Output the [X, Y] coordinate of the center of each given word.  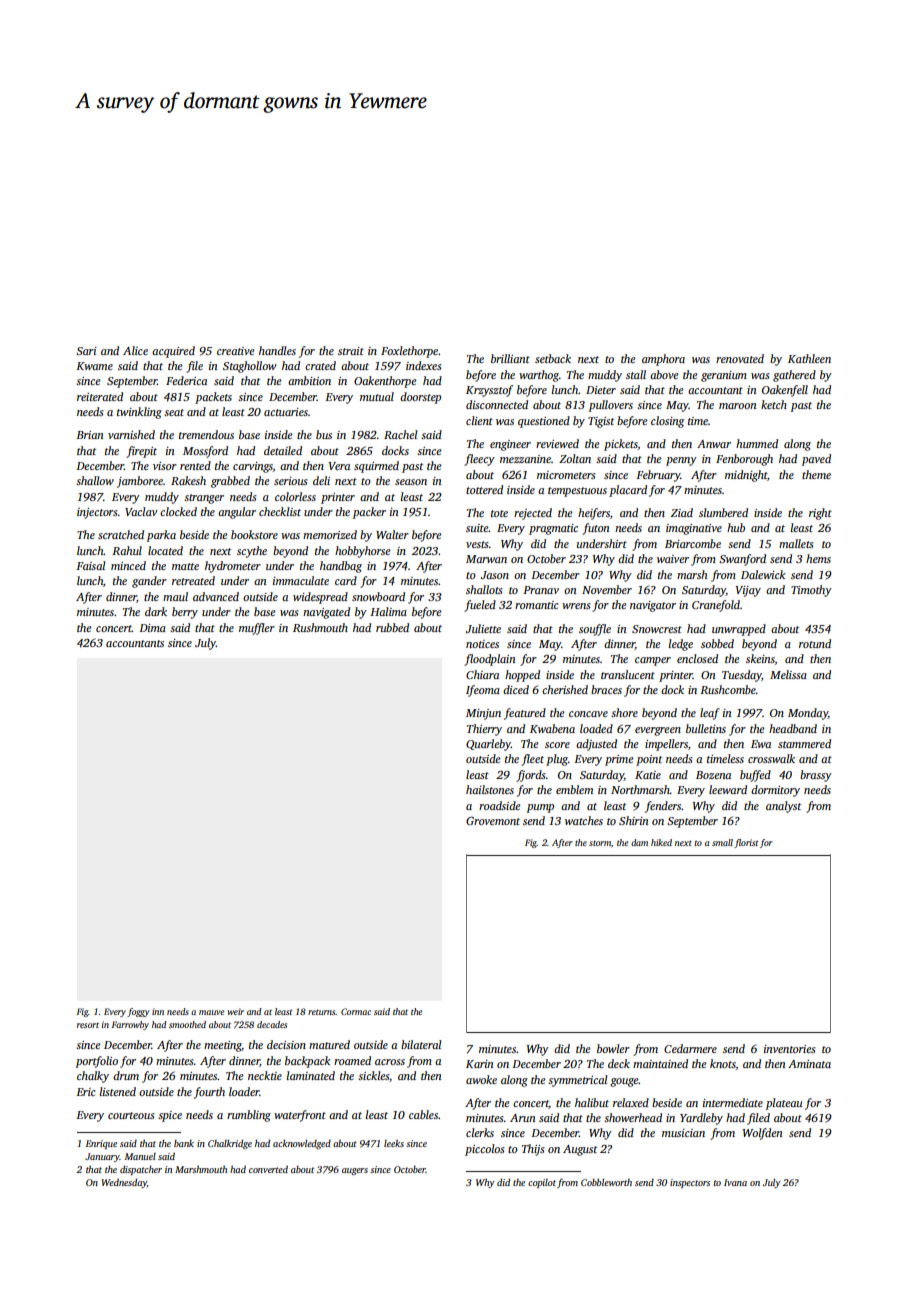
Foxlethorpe [409, 352]
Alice [135, 350]
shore [624, 712]
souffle [595, 630]
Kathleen [809, 358]
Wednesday [124, 1183]
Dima [152, 628]
